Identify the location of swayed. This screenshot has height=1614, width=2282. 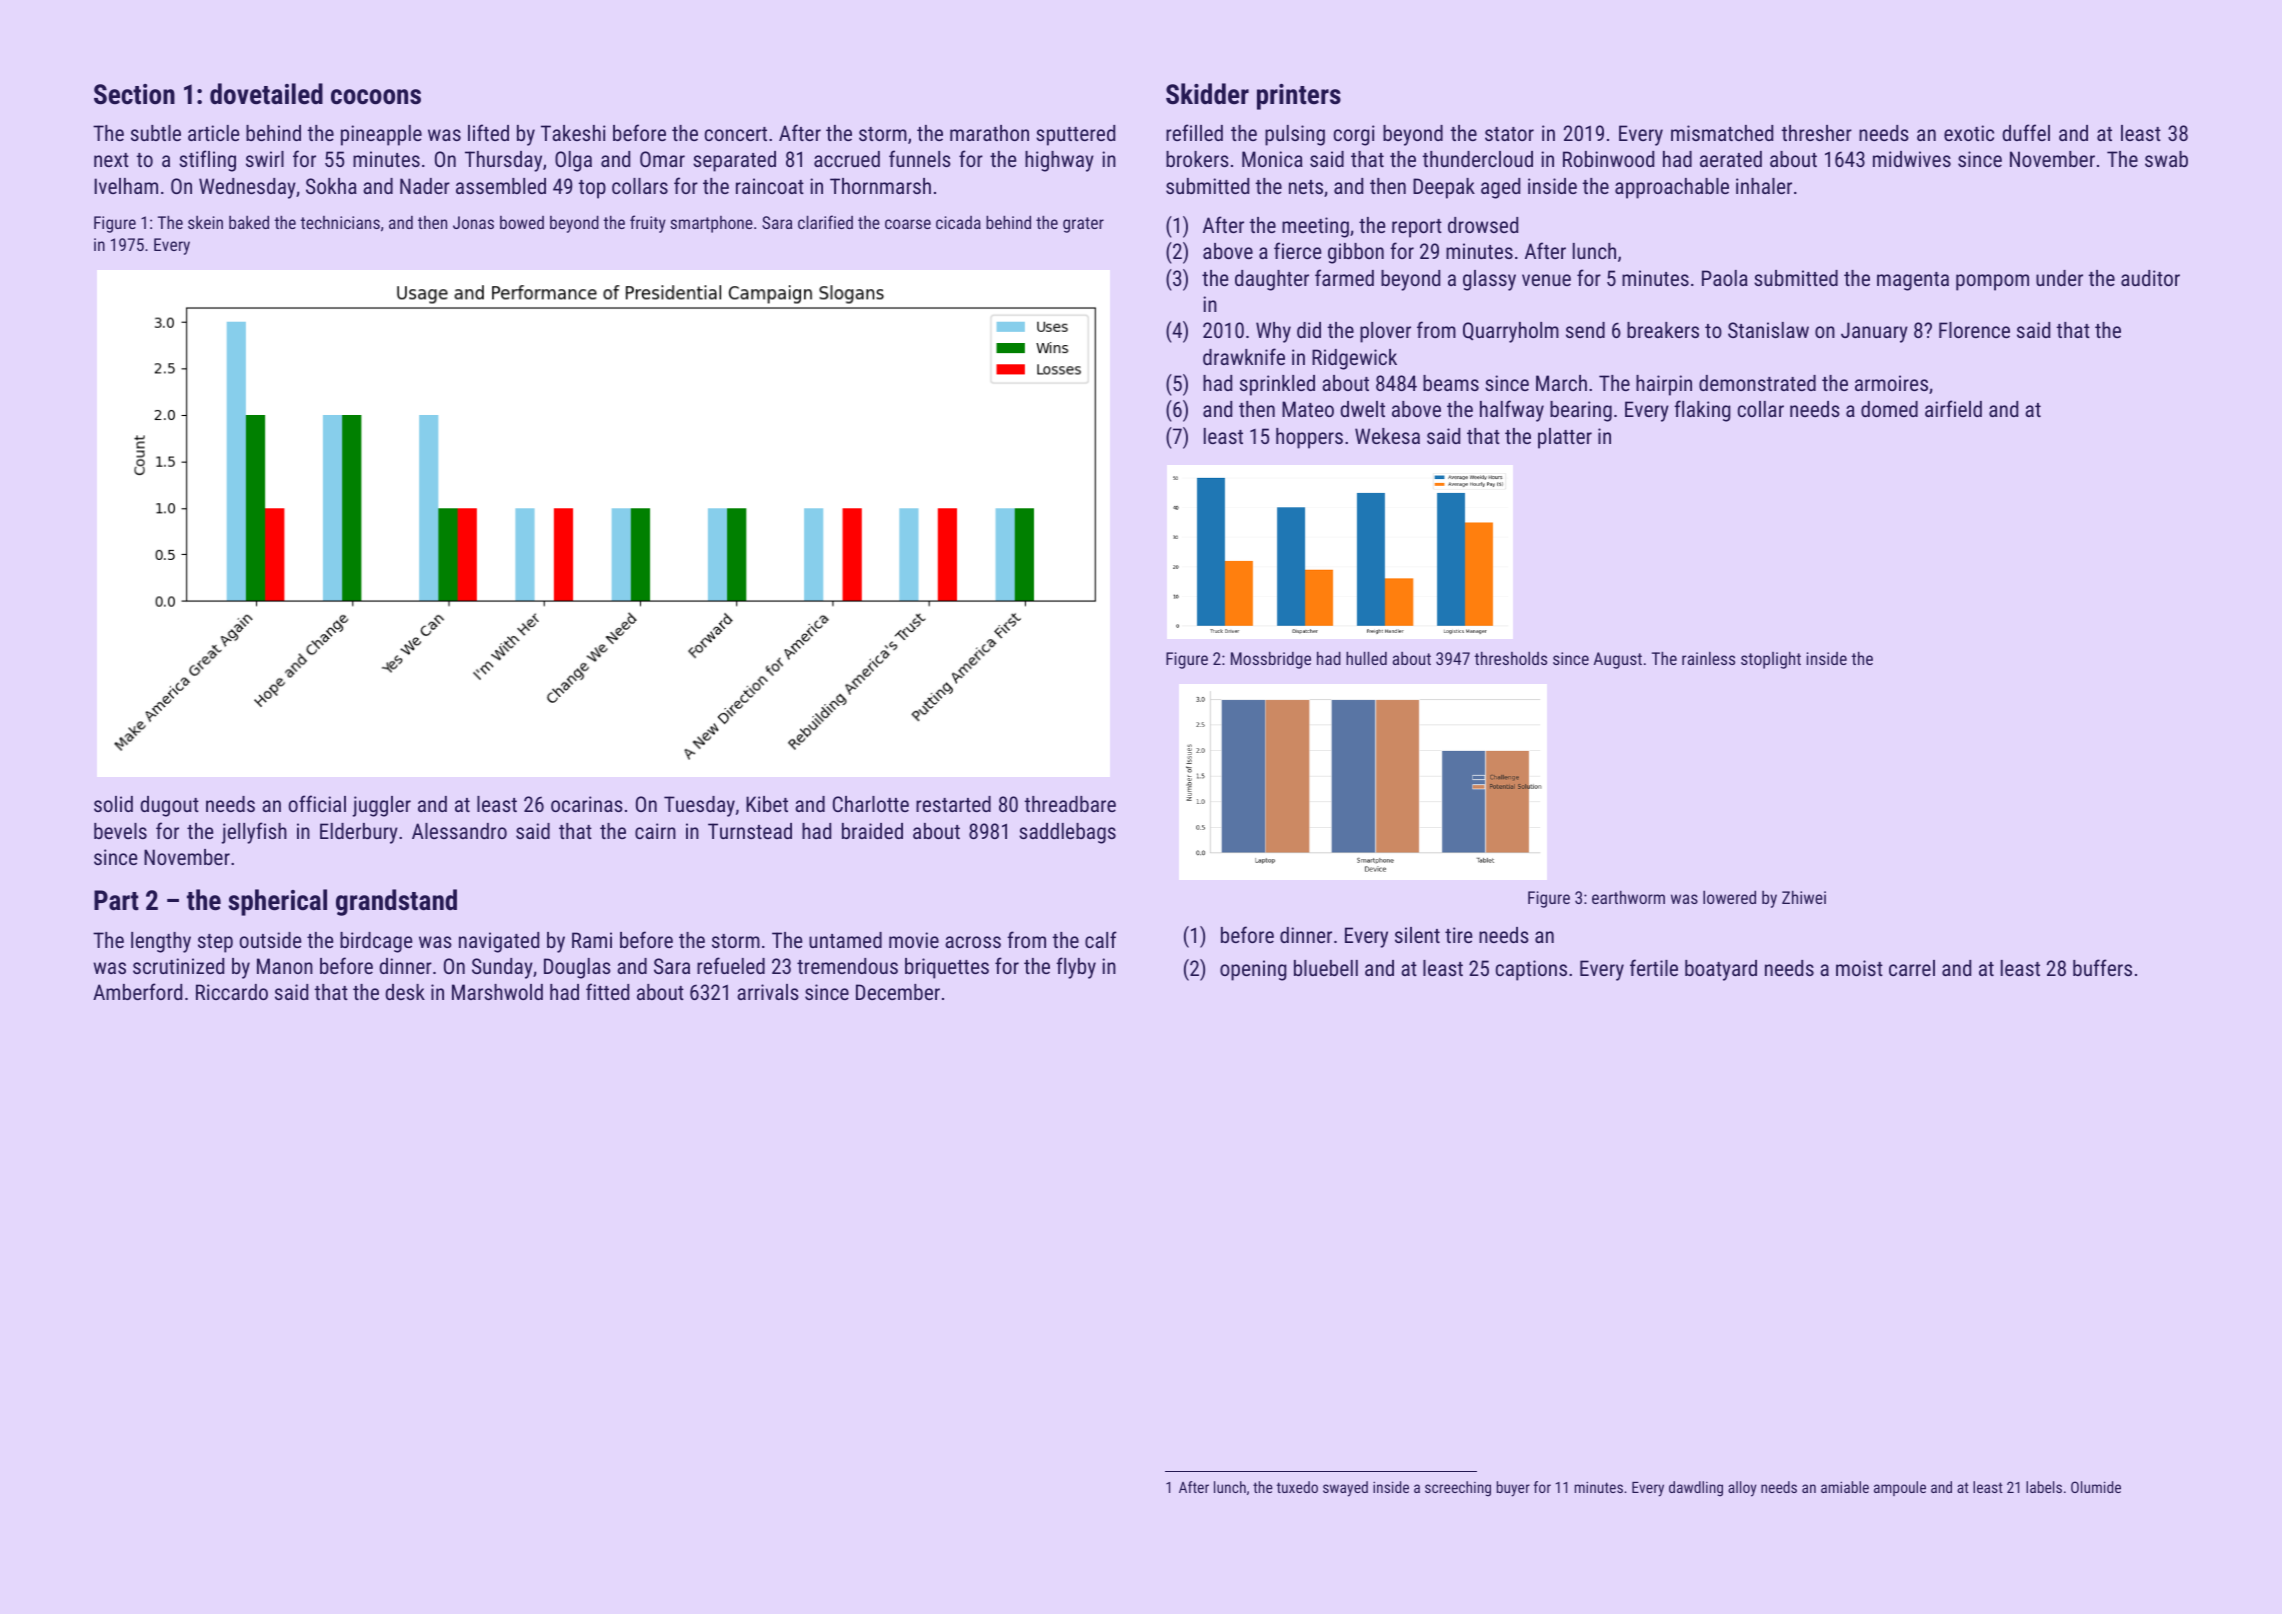
(1345, 1489).
